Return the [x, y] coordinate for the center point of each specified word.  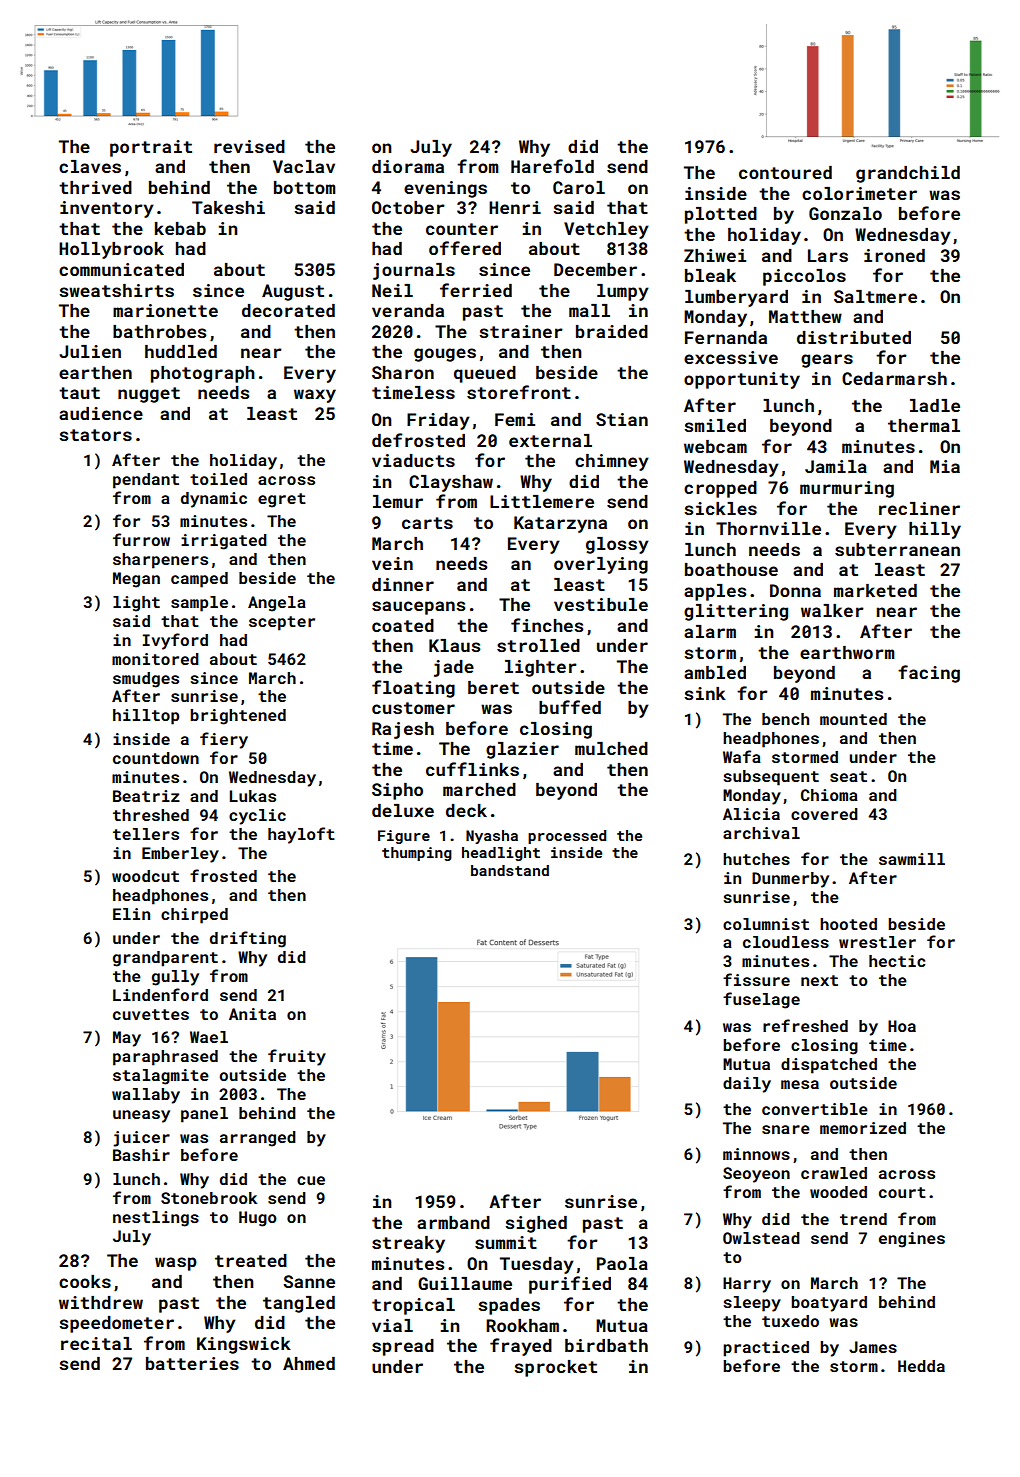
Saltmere [875, 296]
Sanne [309, 1281]
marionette [165, 310]
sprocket [555, 1368]
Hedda [921, 1366]
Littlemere [542, 501]
